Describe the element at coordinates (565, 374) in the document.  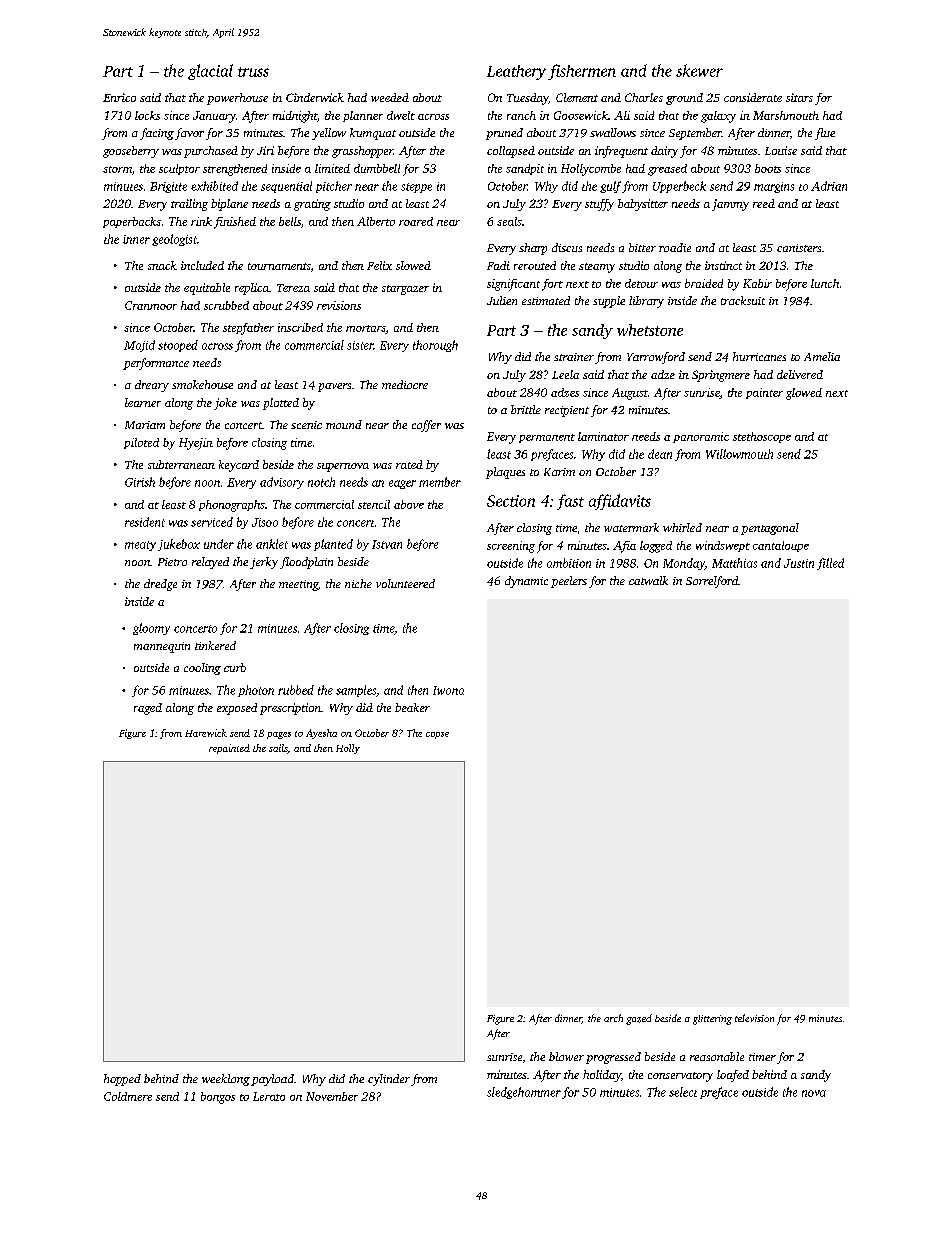
I see `Leela` at that location.
